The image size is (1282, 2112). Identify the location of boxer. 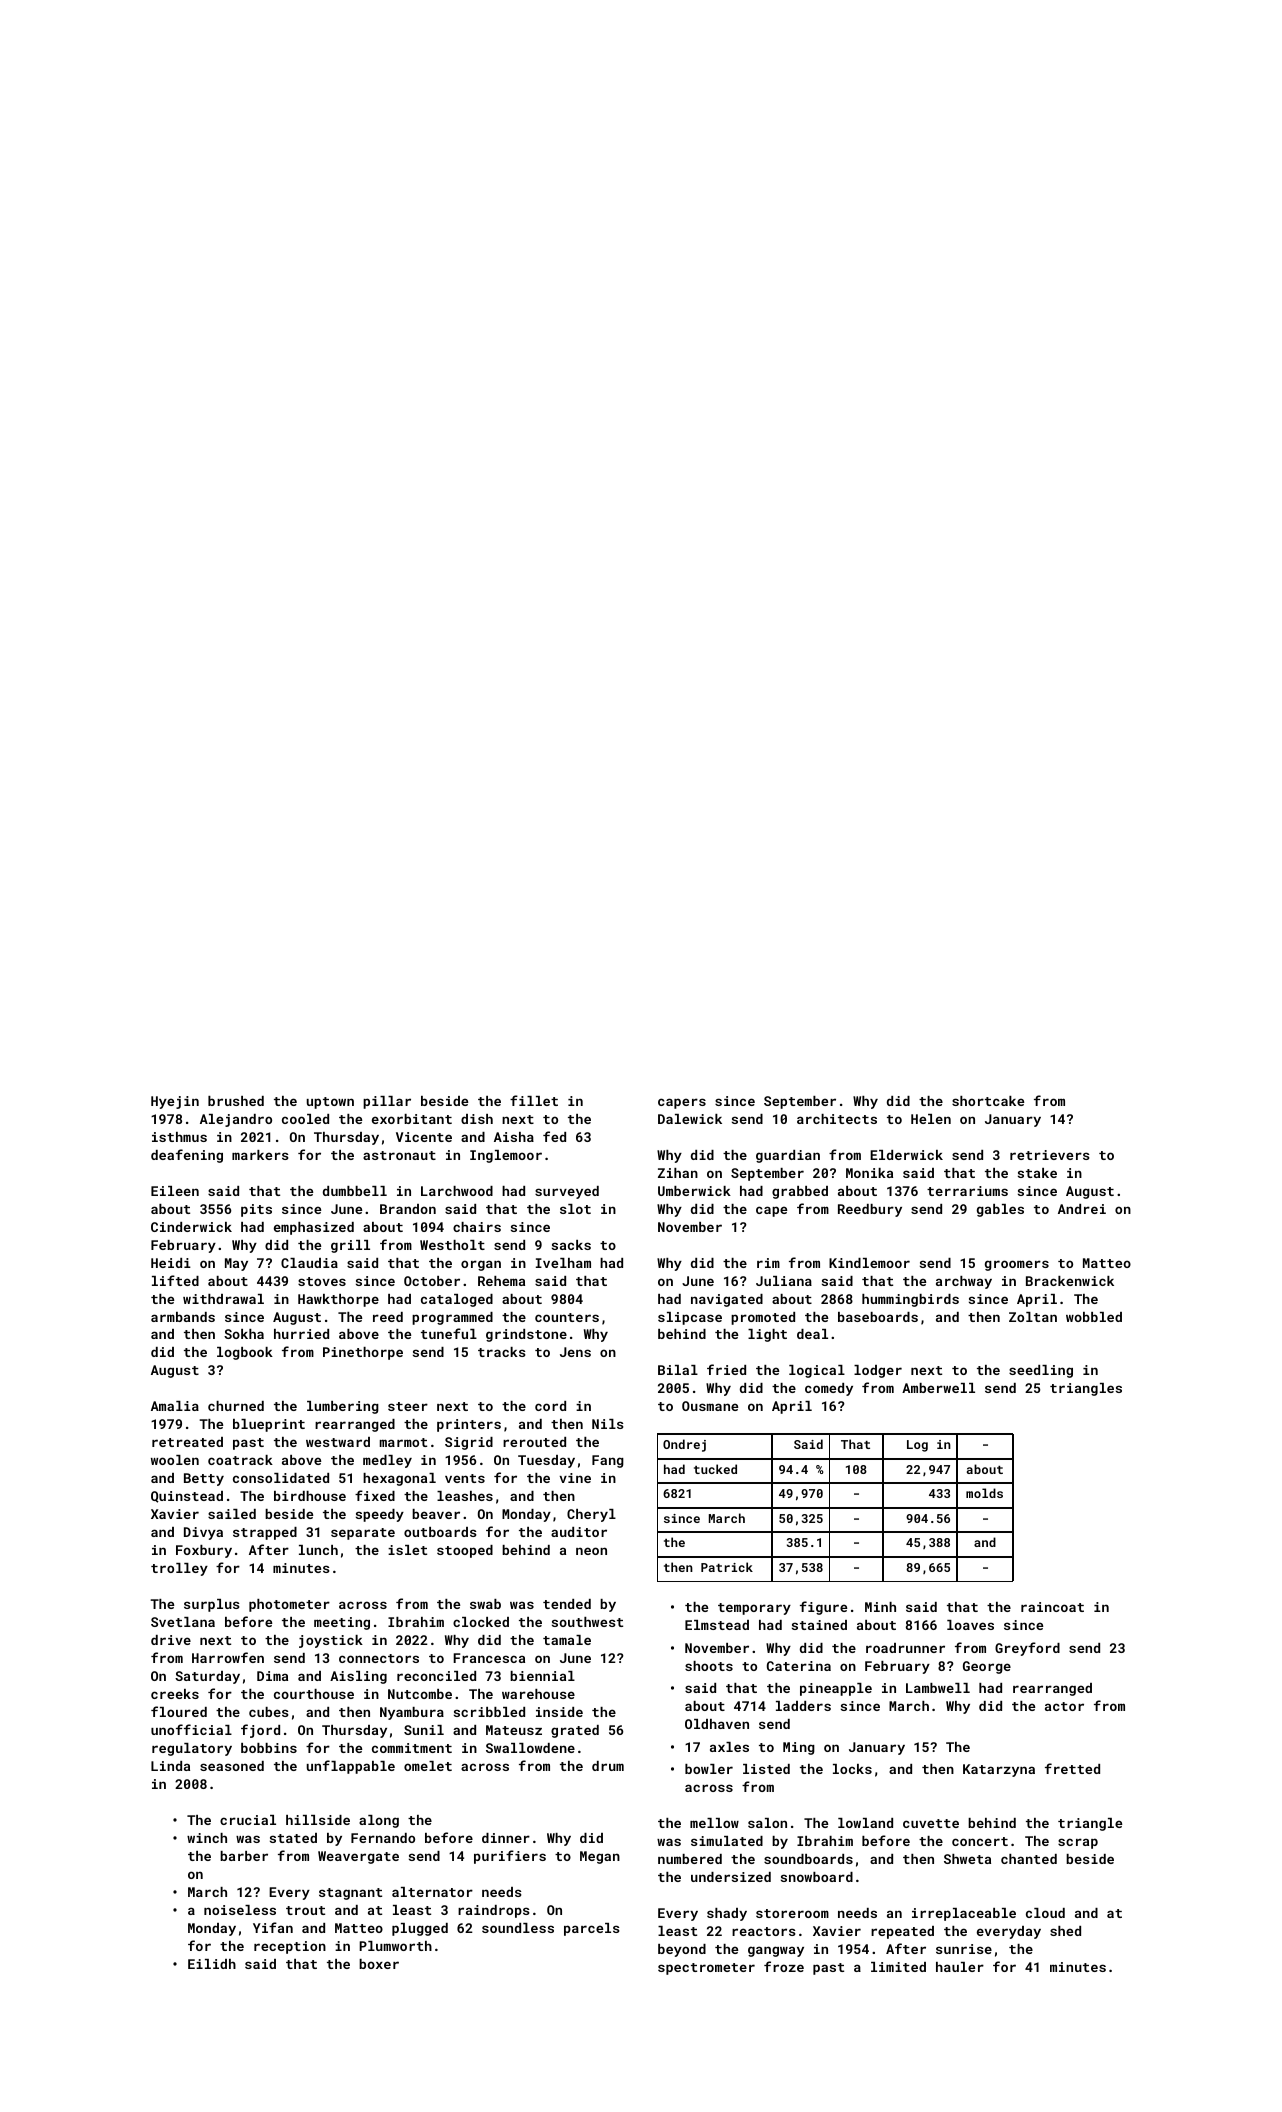
(379, 1964).
